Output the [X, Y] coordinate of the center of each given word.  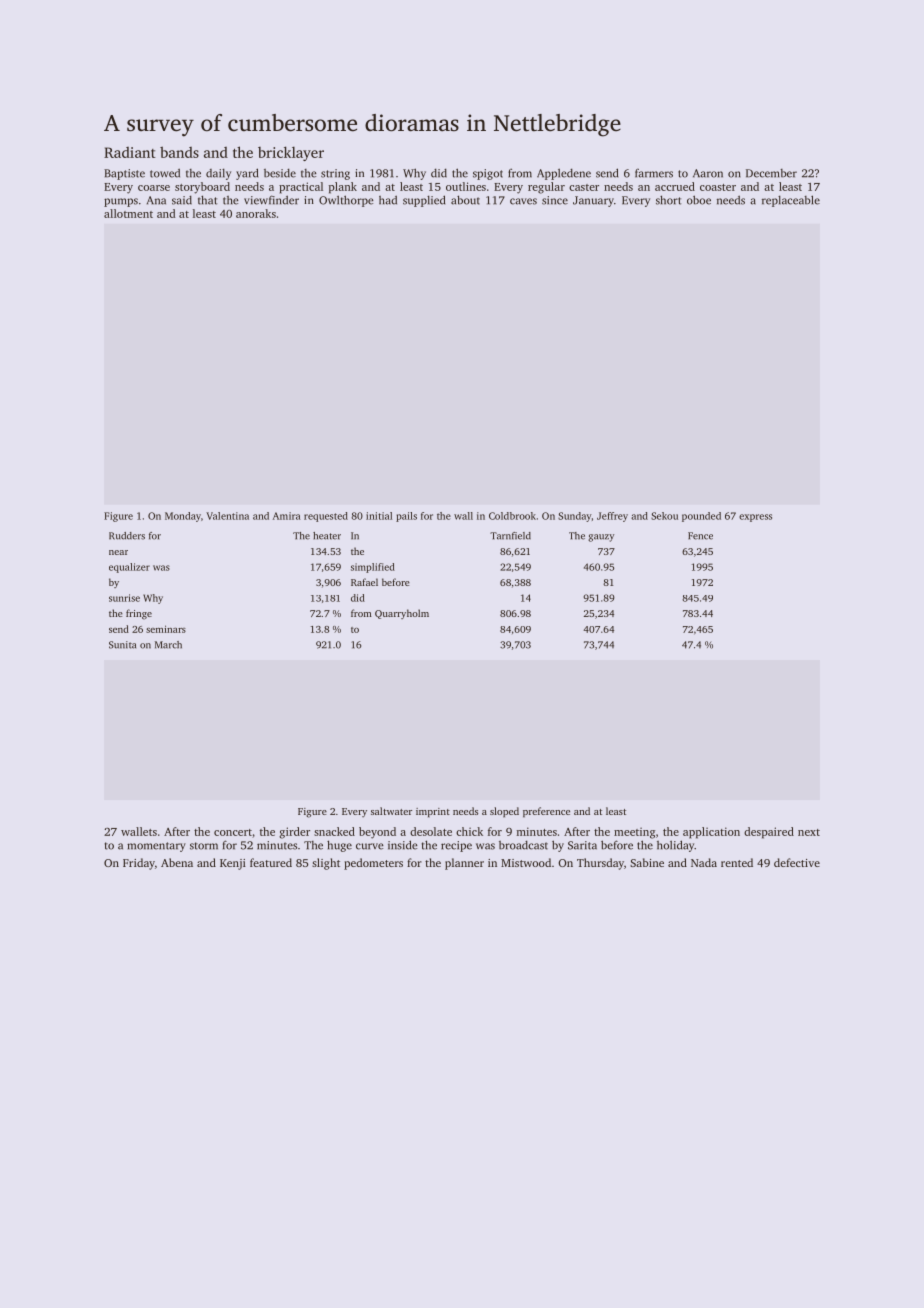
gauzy [601, 538]
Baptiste [124, 174]
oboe [699, 200]
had [388, 200]
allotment [128, 213]
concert [233, 832]
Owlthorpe [346, 201]
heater [327, 536]
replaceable [791, 201]
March [168, 645]
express [755, 518]
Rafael [364, 582]
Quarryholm [402, 614]
